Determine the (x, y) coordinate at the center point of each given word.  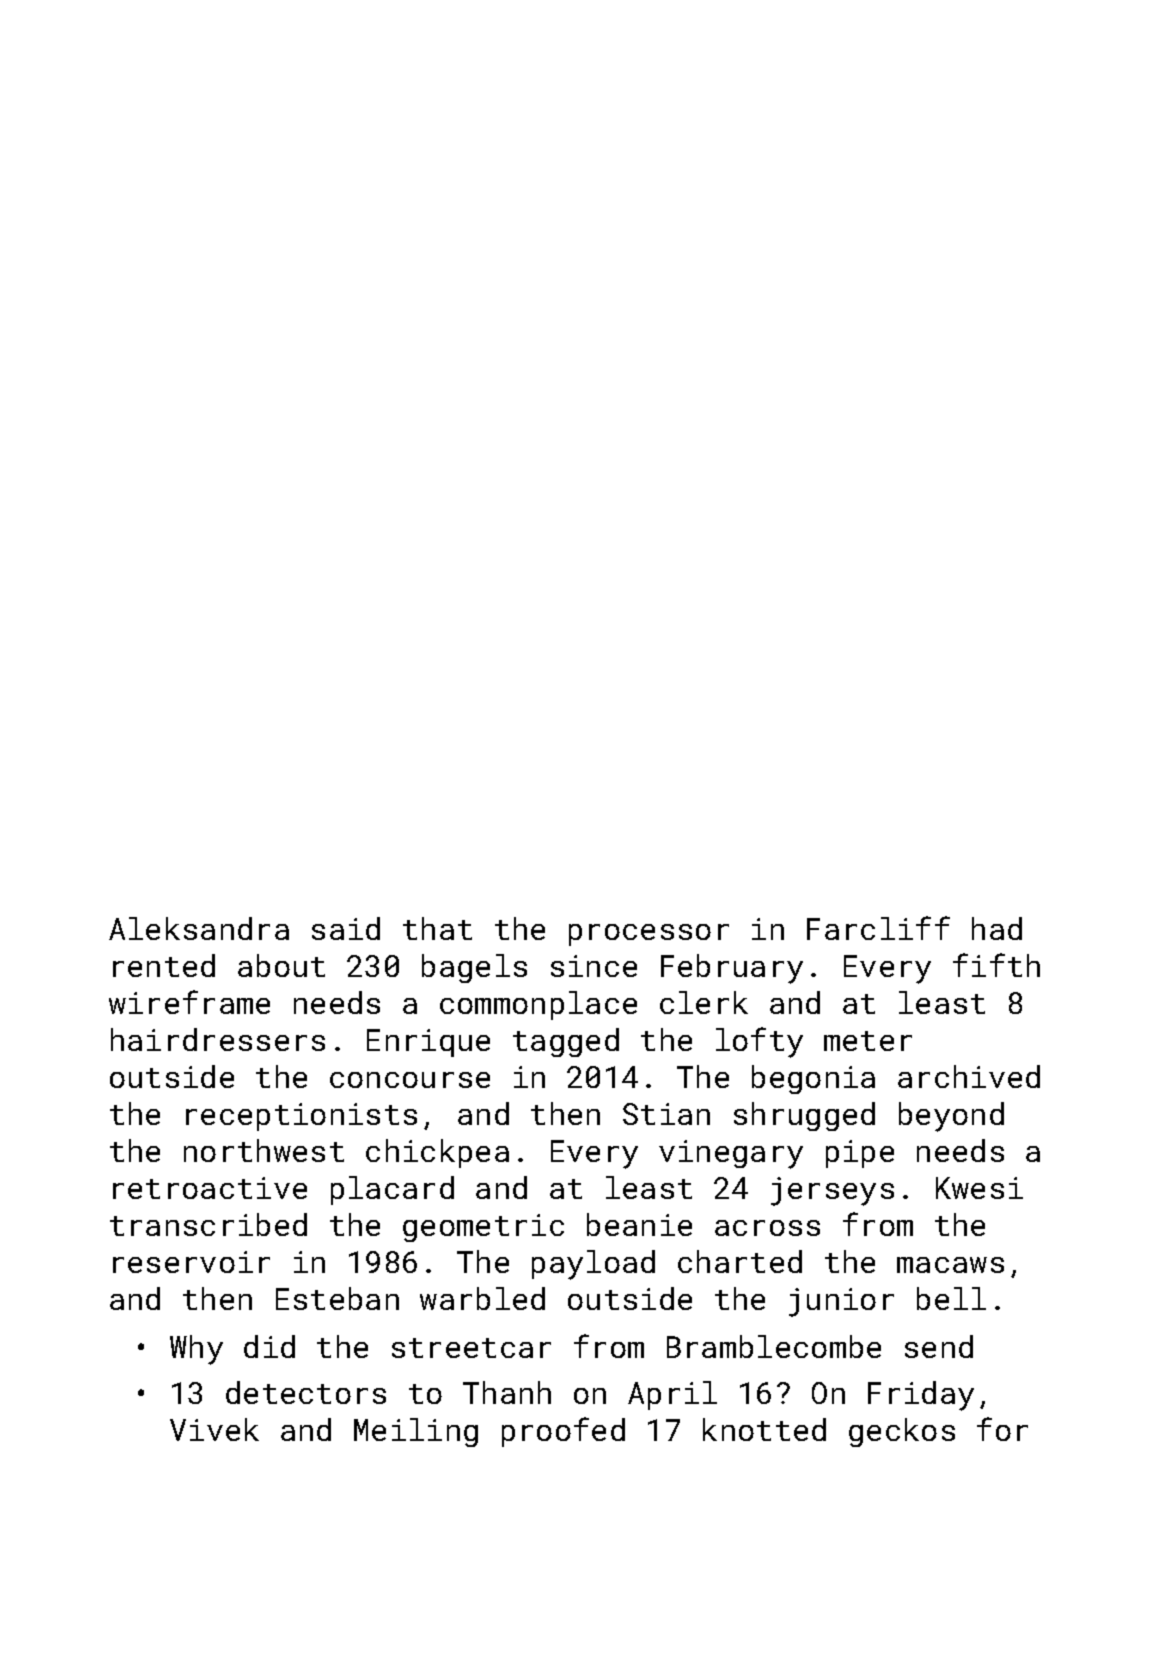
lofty (759, 1042)
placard (392, 1190)
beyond (951, 1117)
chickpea (437, 1153)
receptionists (301, 1117)
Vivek (214, 1429)
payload (593, 1265)
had (997, 928)
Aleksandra (199, 928)
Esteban (337, 1298)
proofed (563, 1432)
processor (649, 935)
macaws (950, 1265)
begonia (813, 1079)
